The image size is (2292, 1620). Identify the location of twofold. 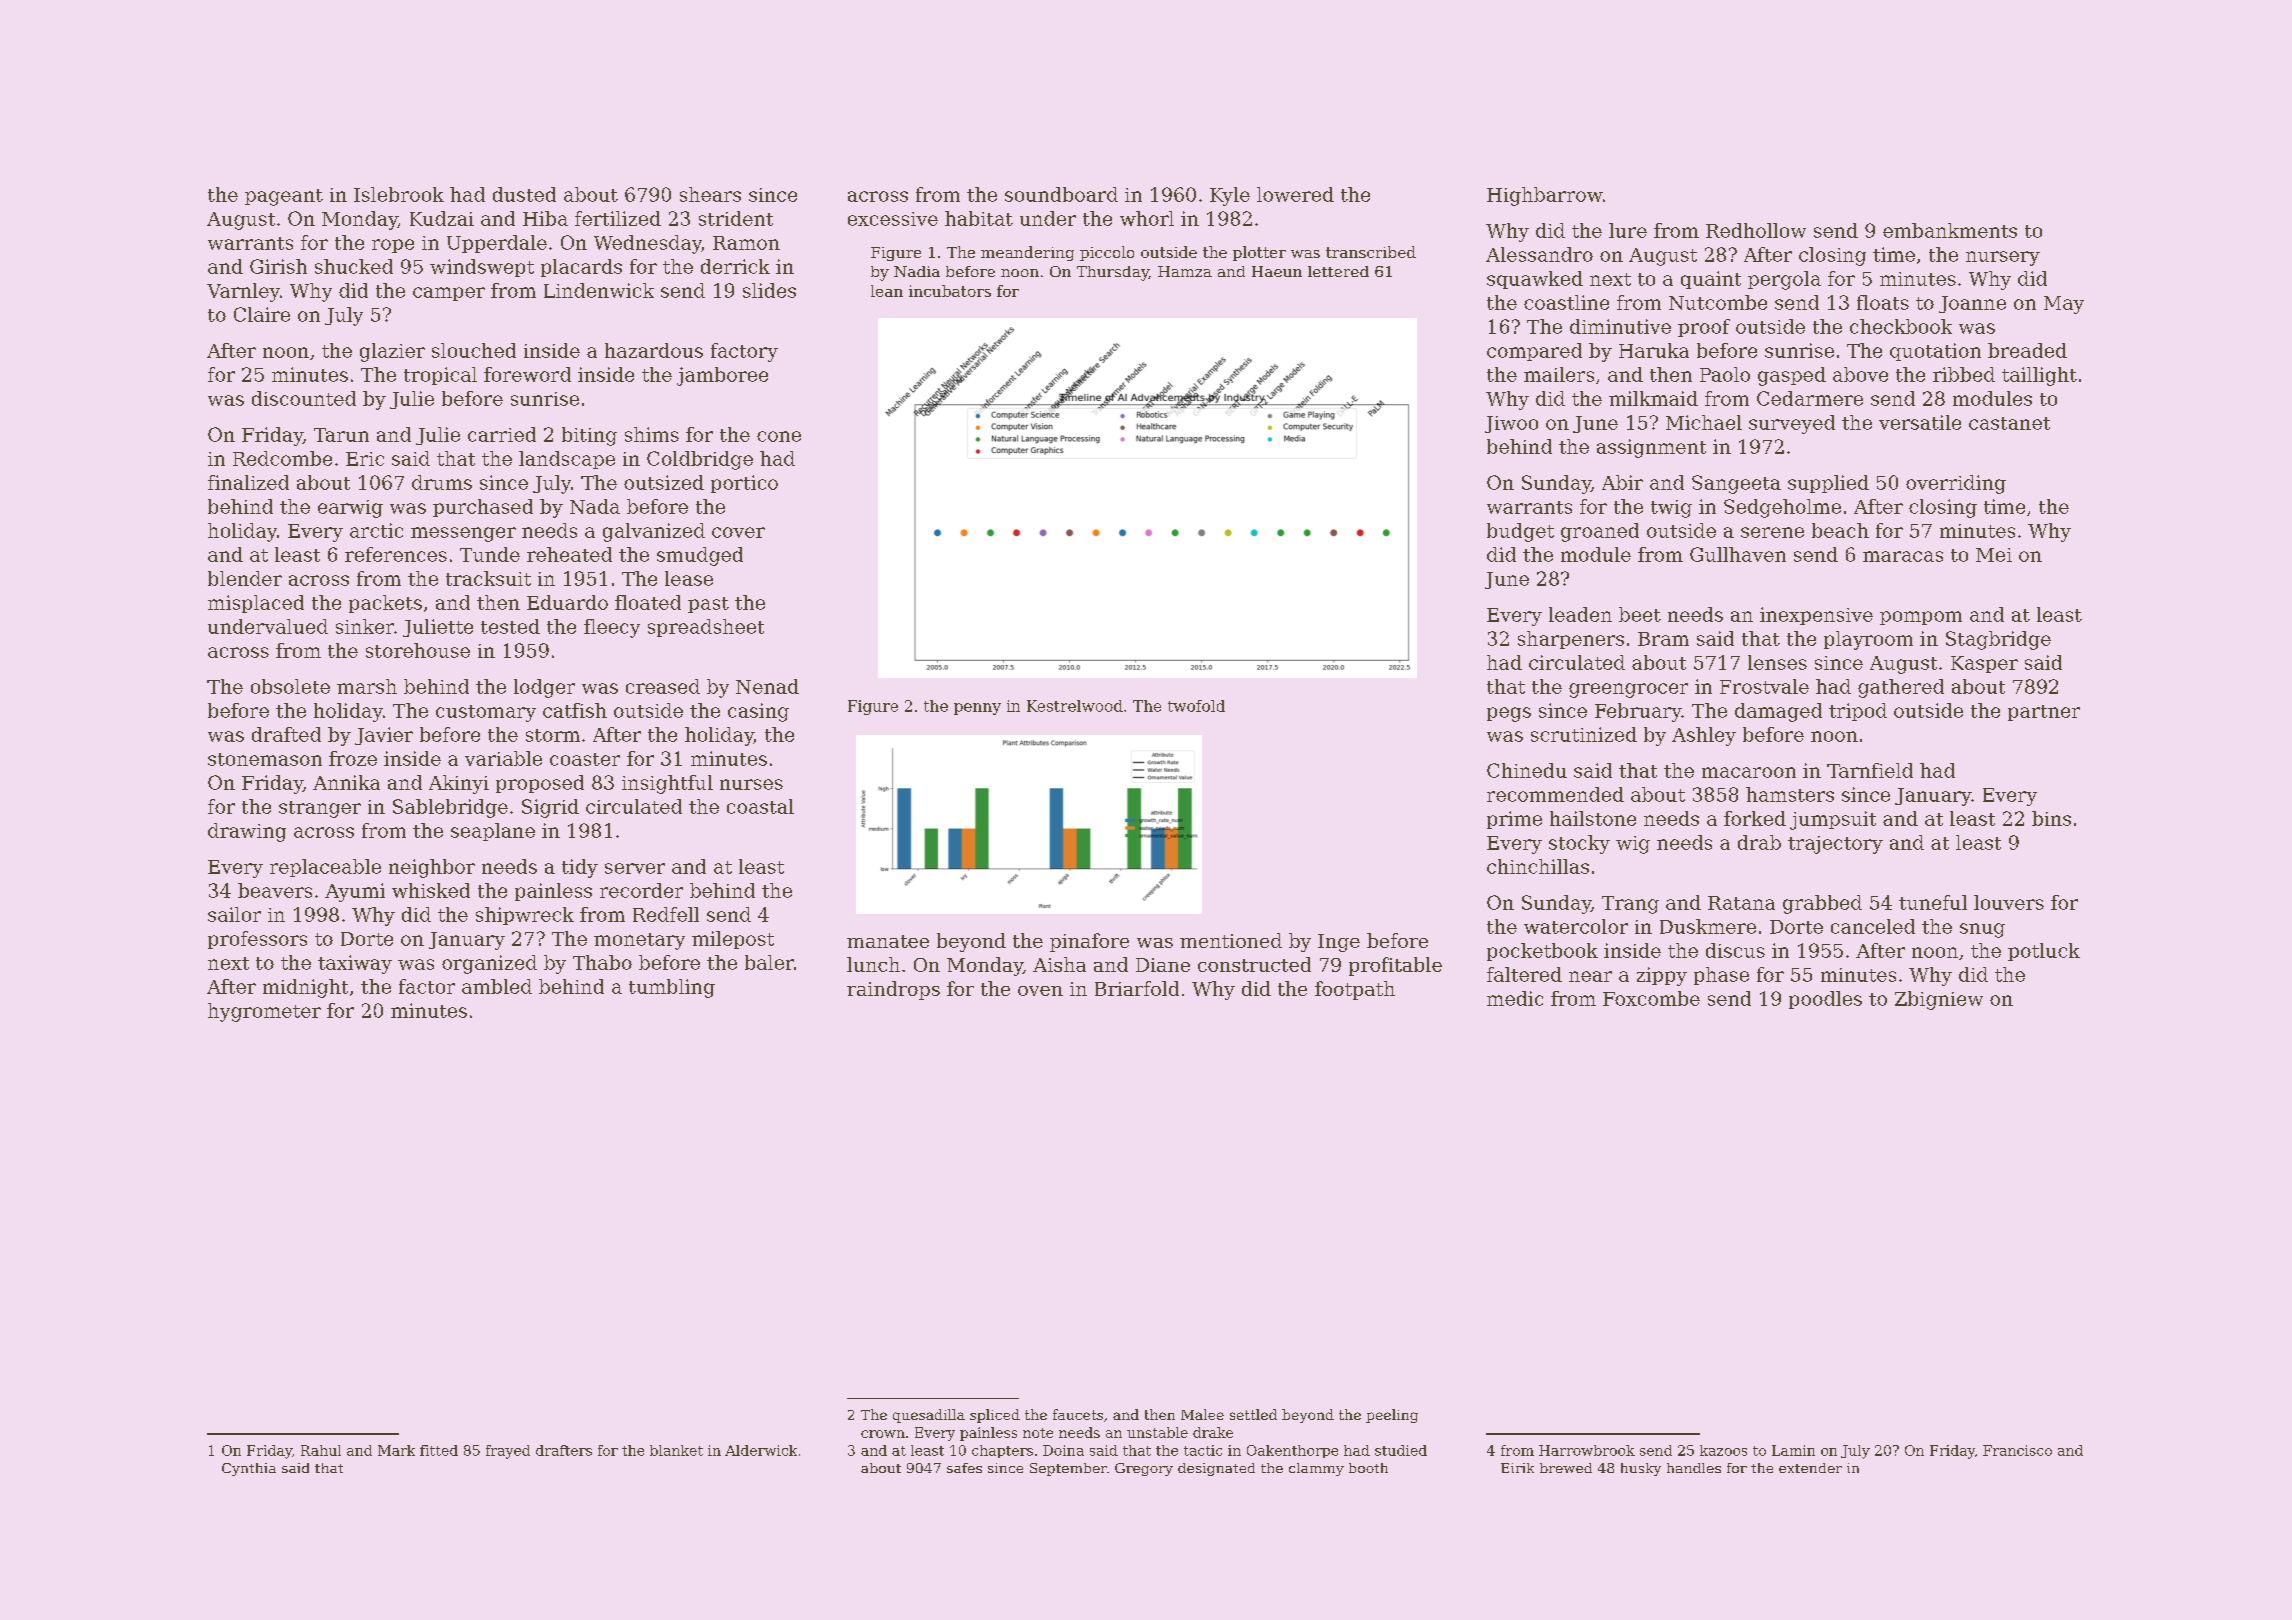
(1196, 706).
